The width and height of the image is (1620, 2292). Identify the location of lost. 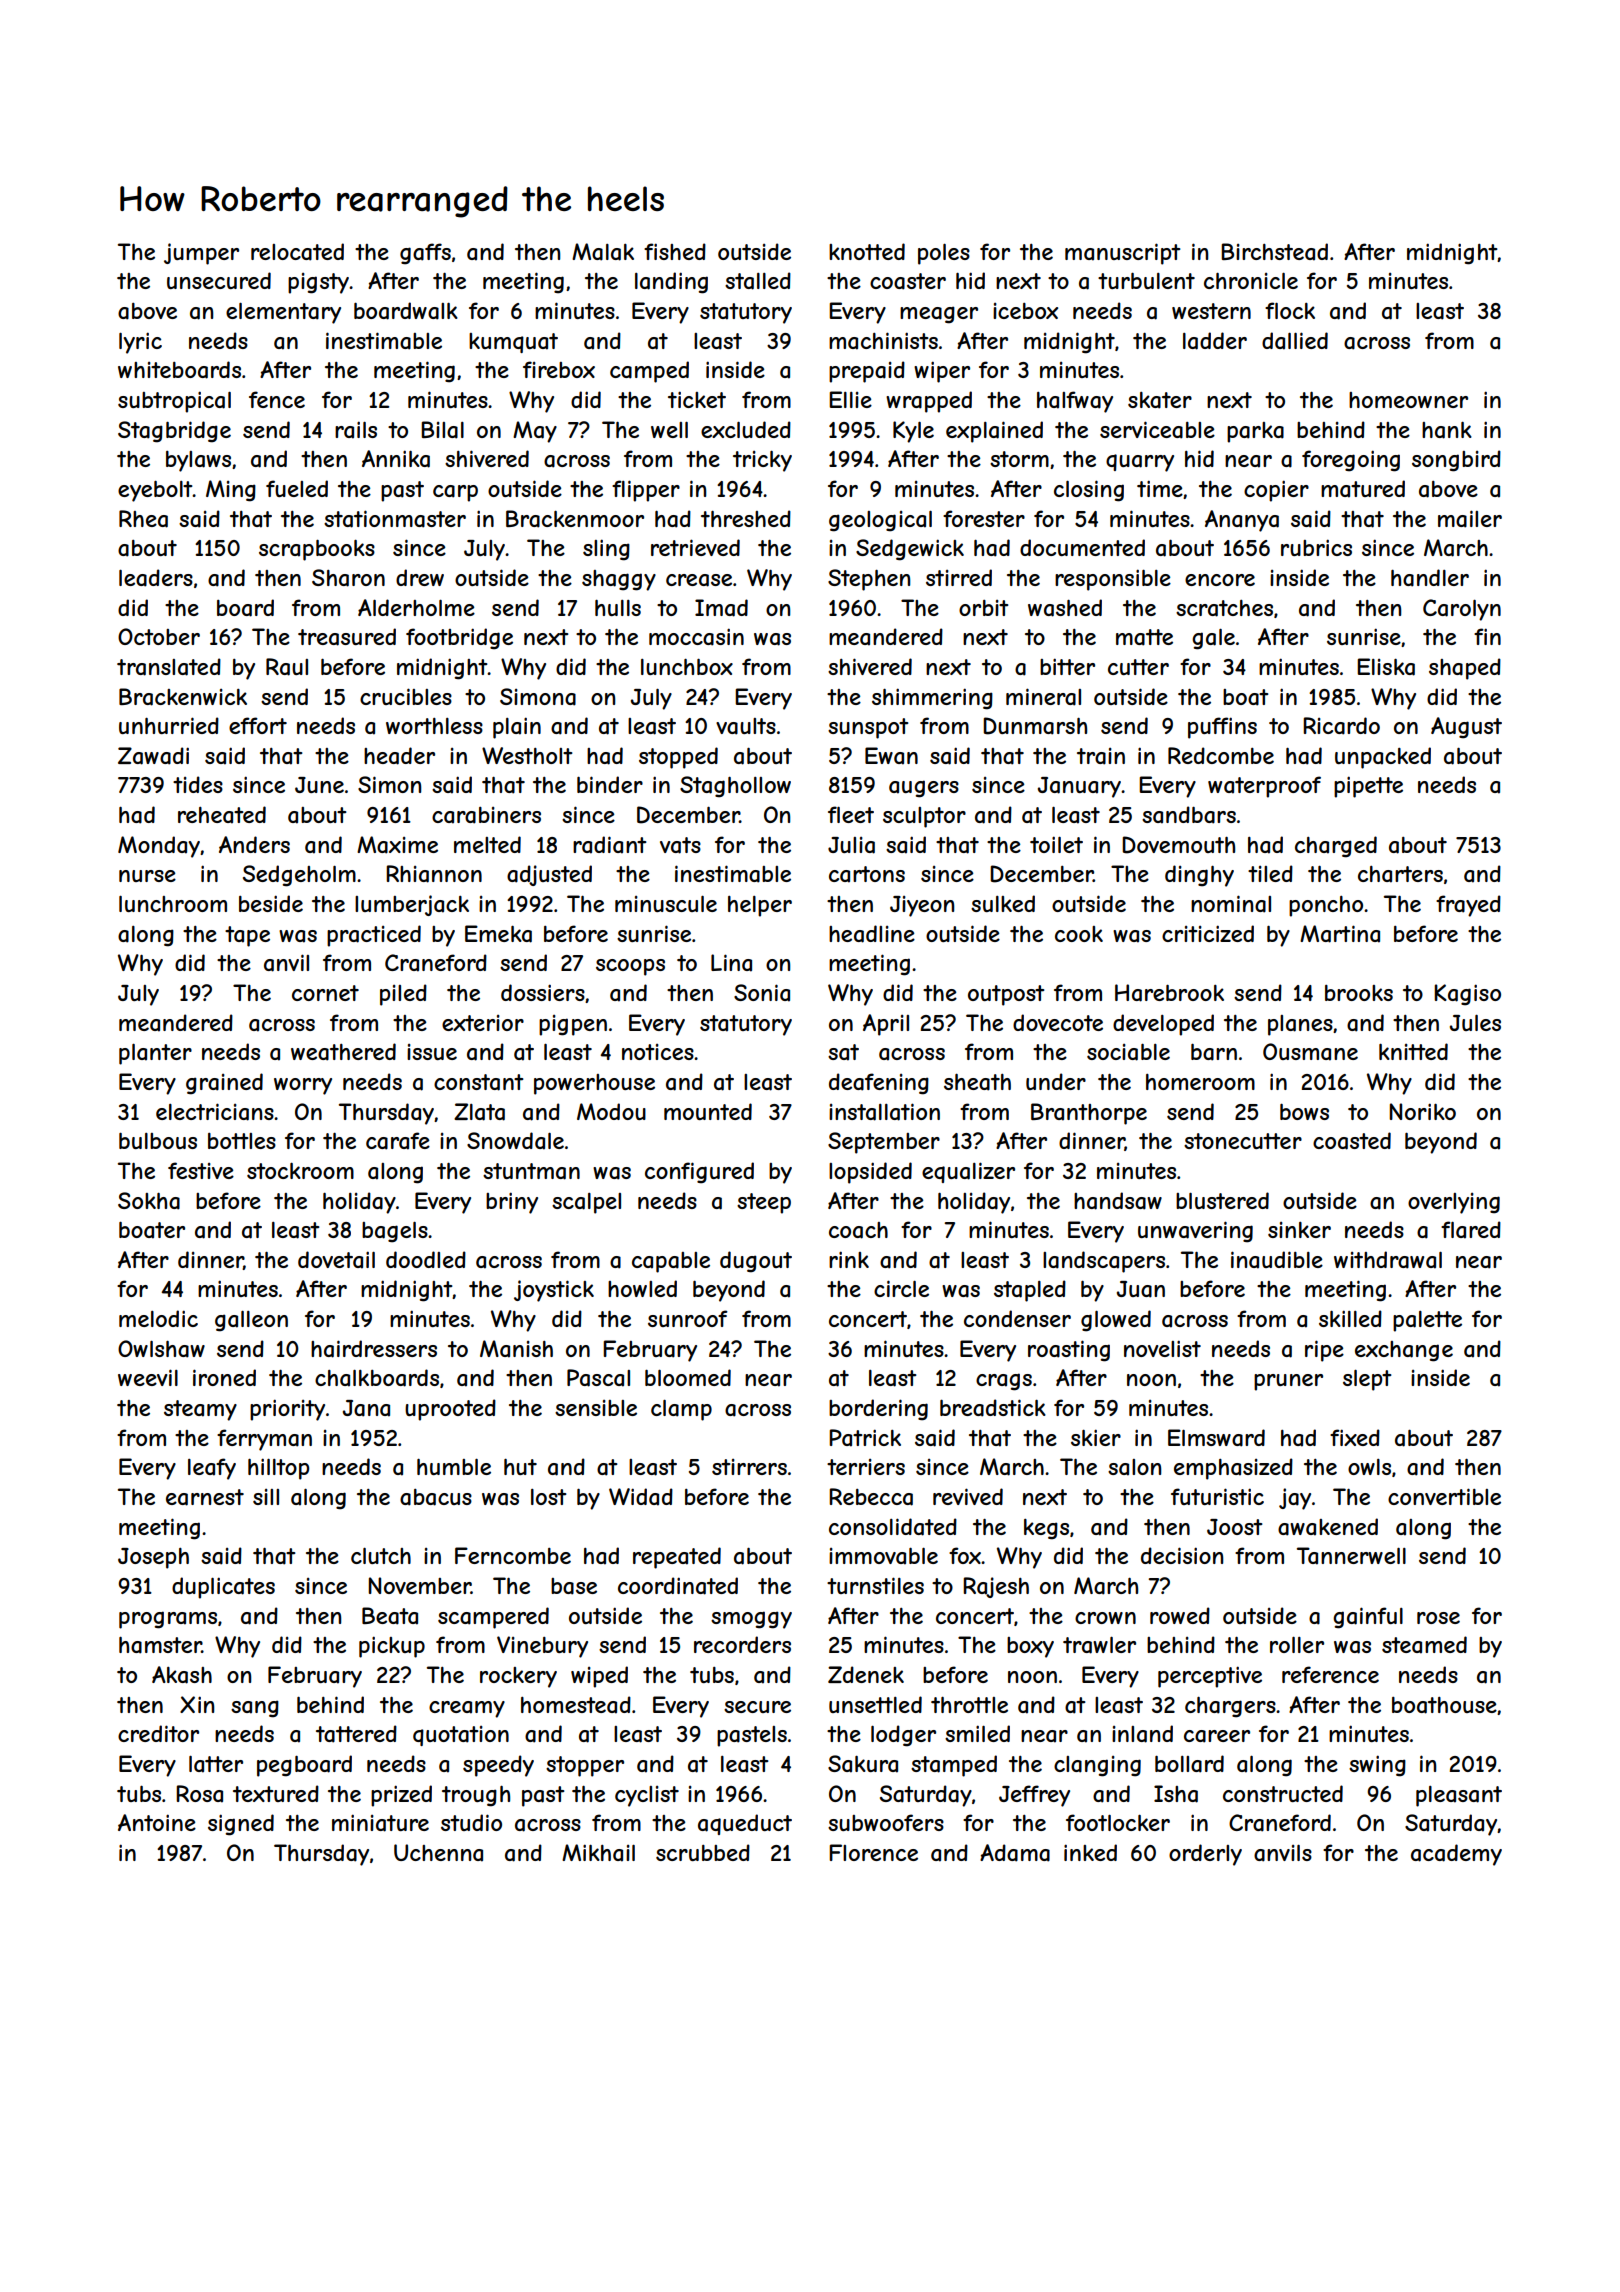
(549, 1497).
